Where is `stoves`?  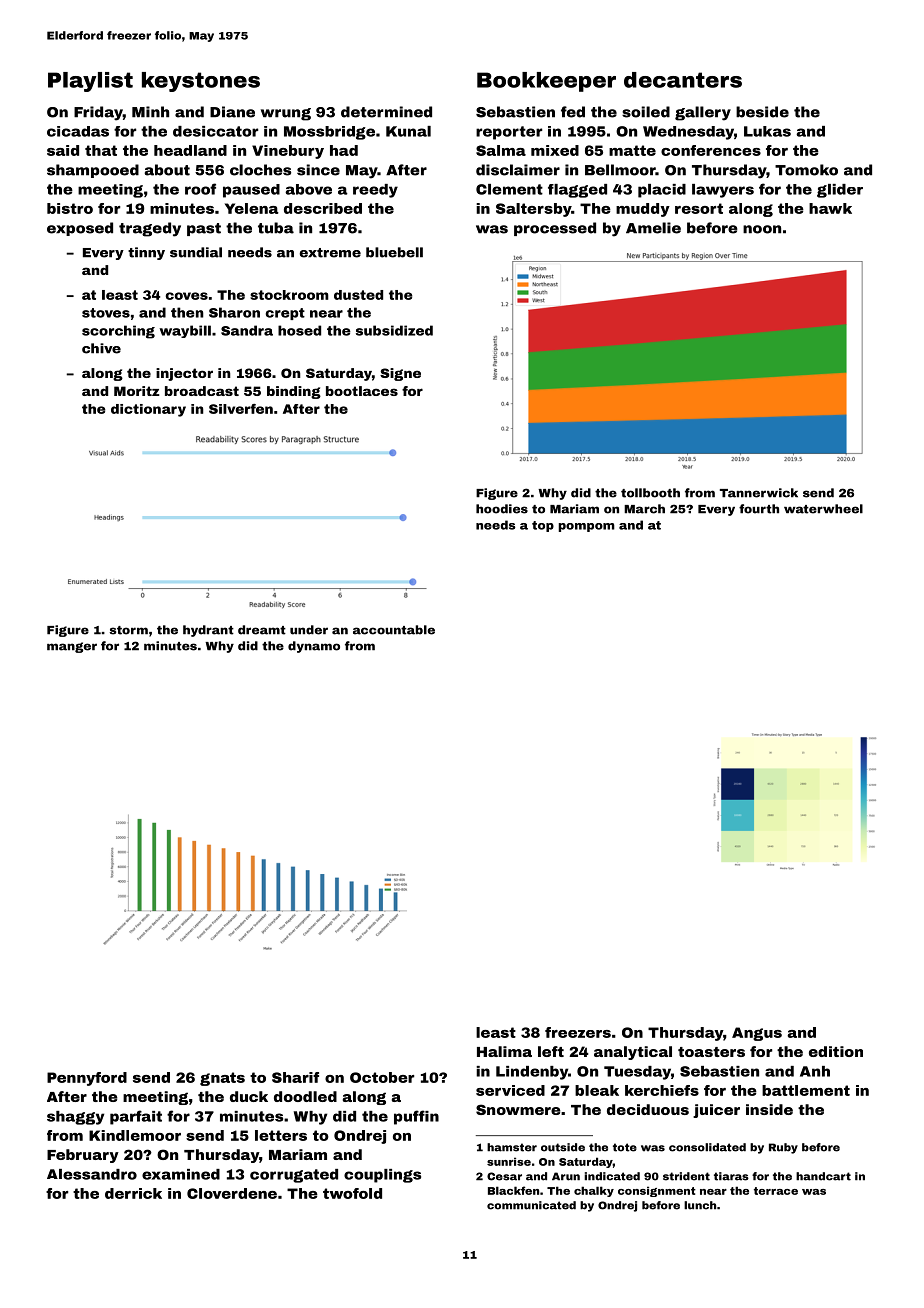 stoves is located at coordinates (106, 313).
